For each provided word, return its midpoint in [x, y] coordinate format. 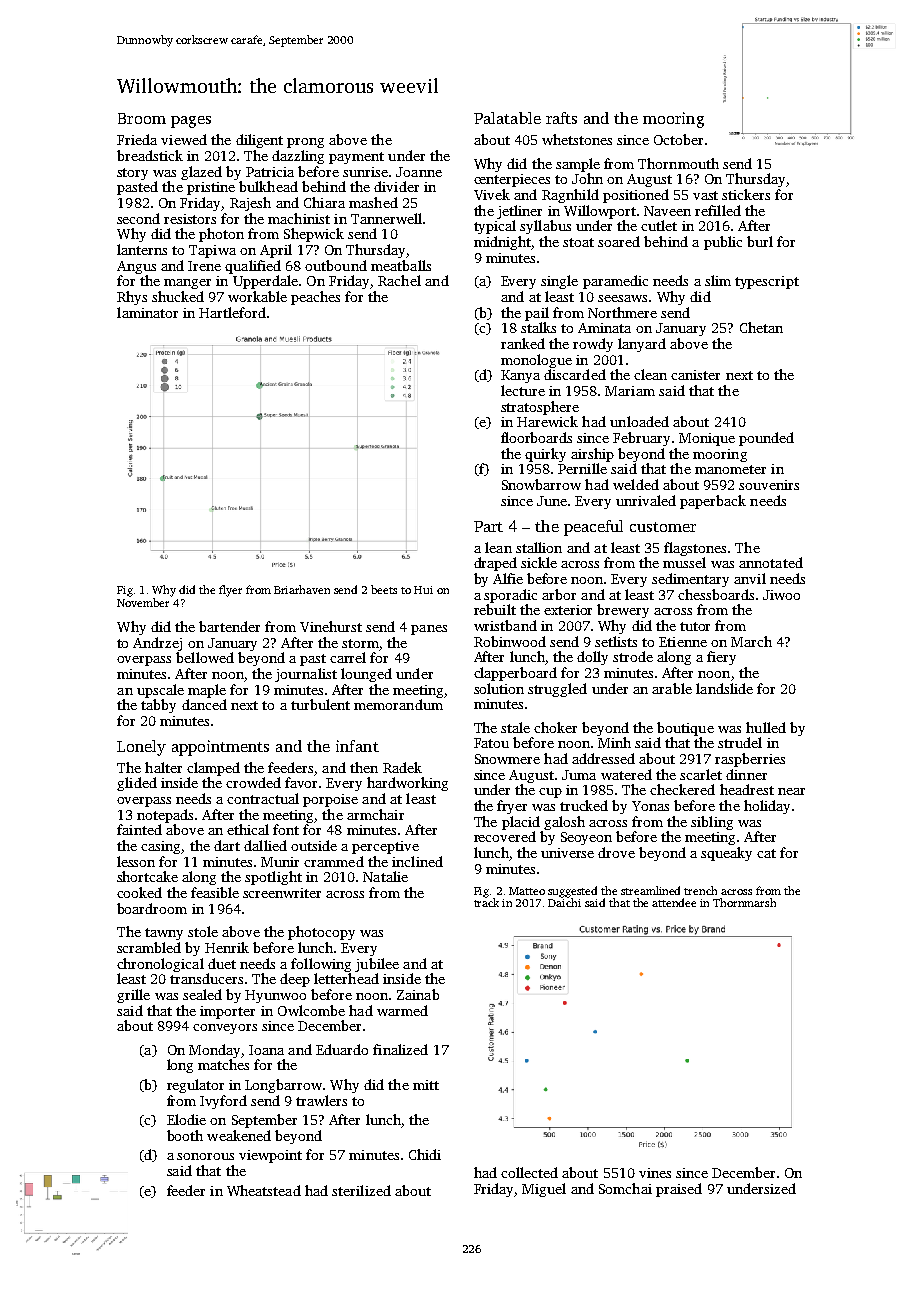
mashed [373, 202]
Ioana [266, 1050]
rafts [561, 118]
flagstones [695, 549]
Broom [142, 118]
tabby [158, 706]
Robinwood [510, 641]
